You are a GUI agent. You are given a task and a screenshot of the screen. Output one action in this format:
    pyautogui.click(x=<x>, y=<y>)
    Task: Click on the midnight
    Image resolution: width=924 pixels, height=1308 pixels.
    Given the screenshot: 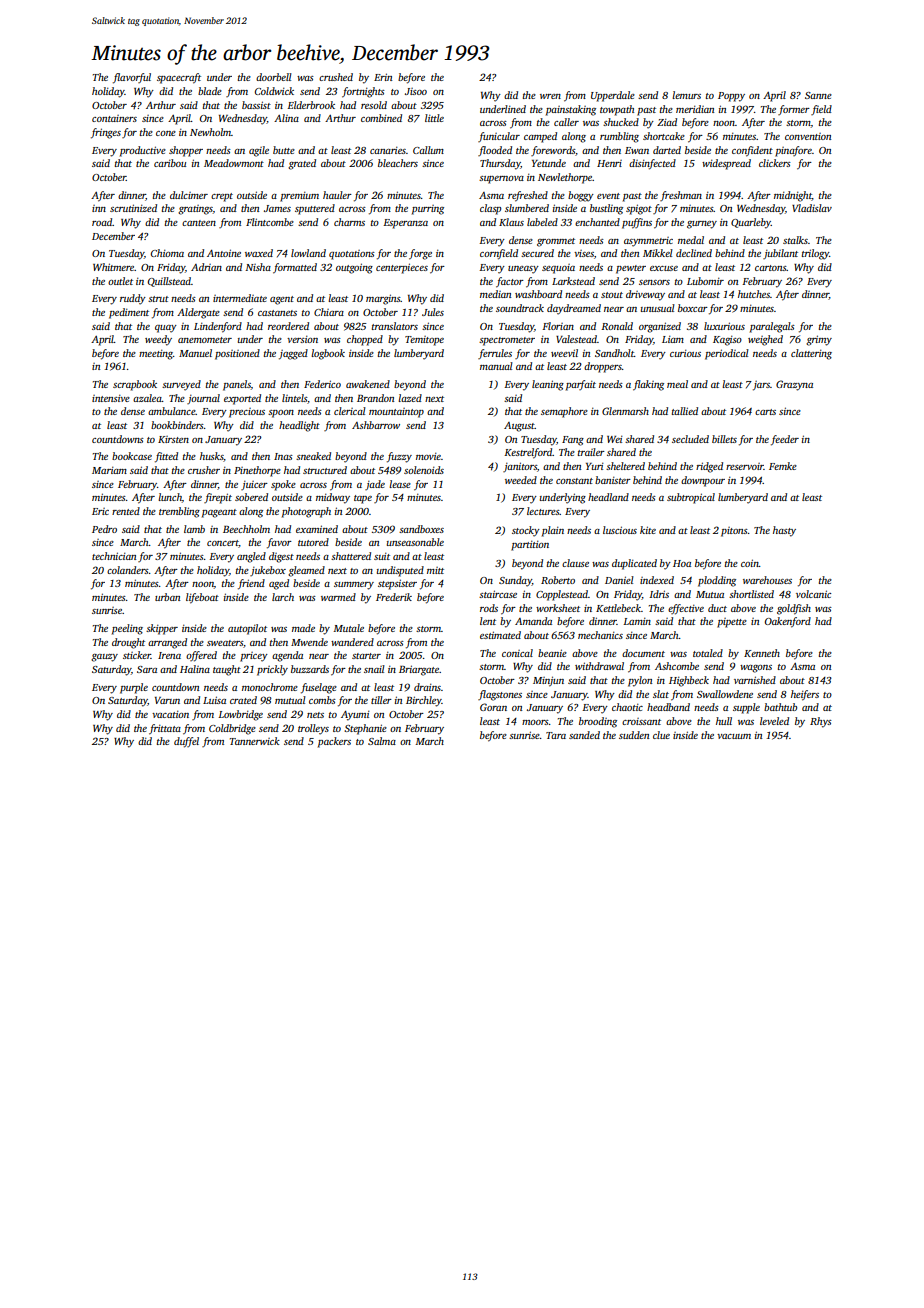 What is the action you would take?
    pyautogui.click(x=793, y=196)
